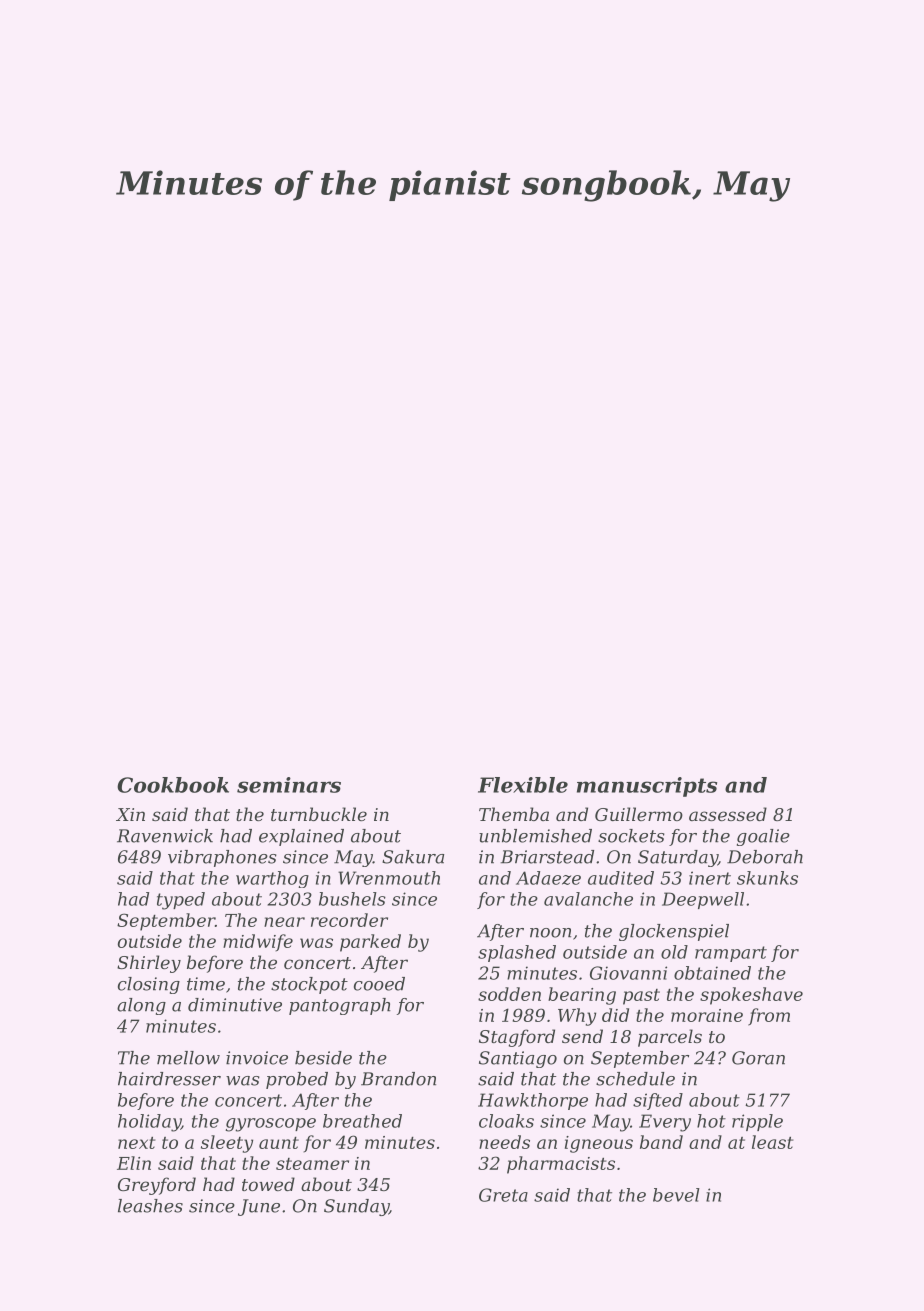 The image size is (924, 1311). What do you see at coordinates (728, 814) in the screenshot?
I see `assessed` at bounding box center [728, 814].
